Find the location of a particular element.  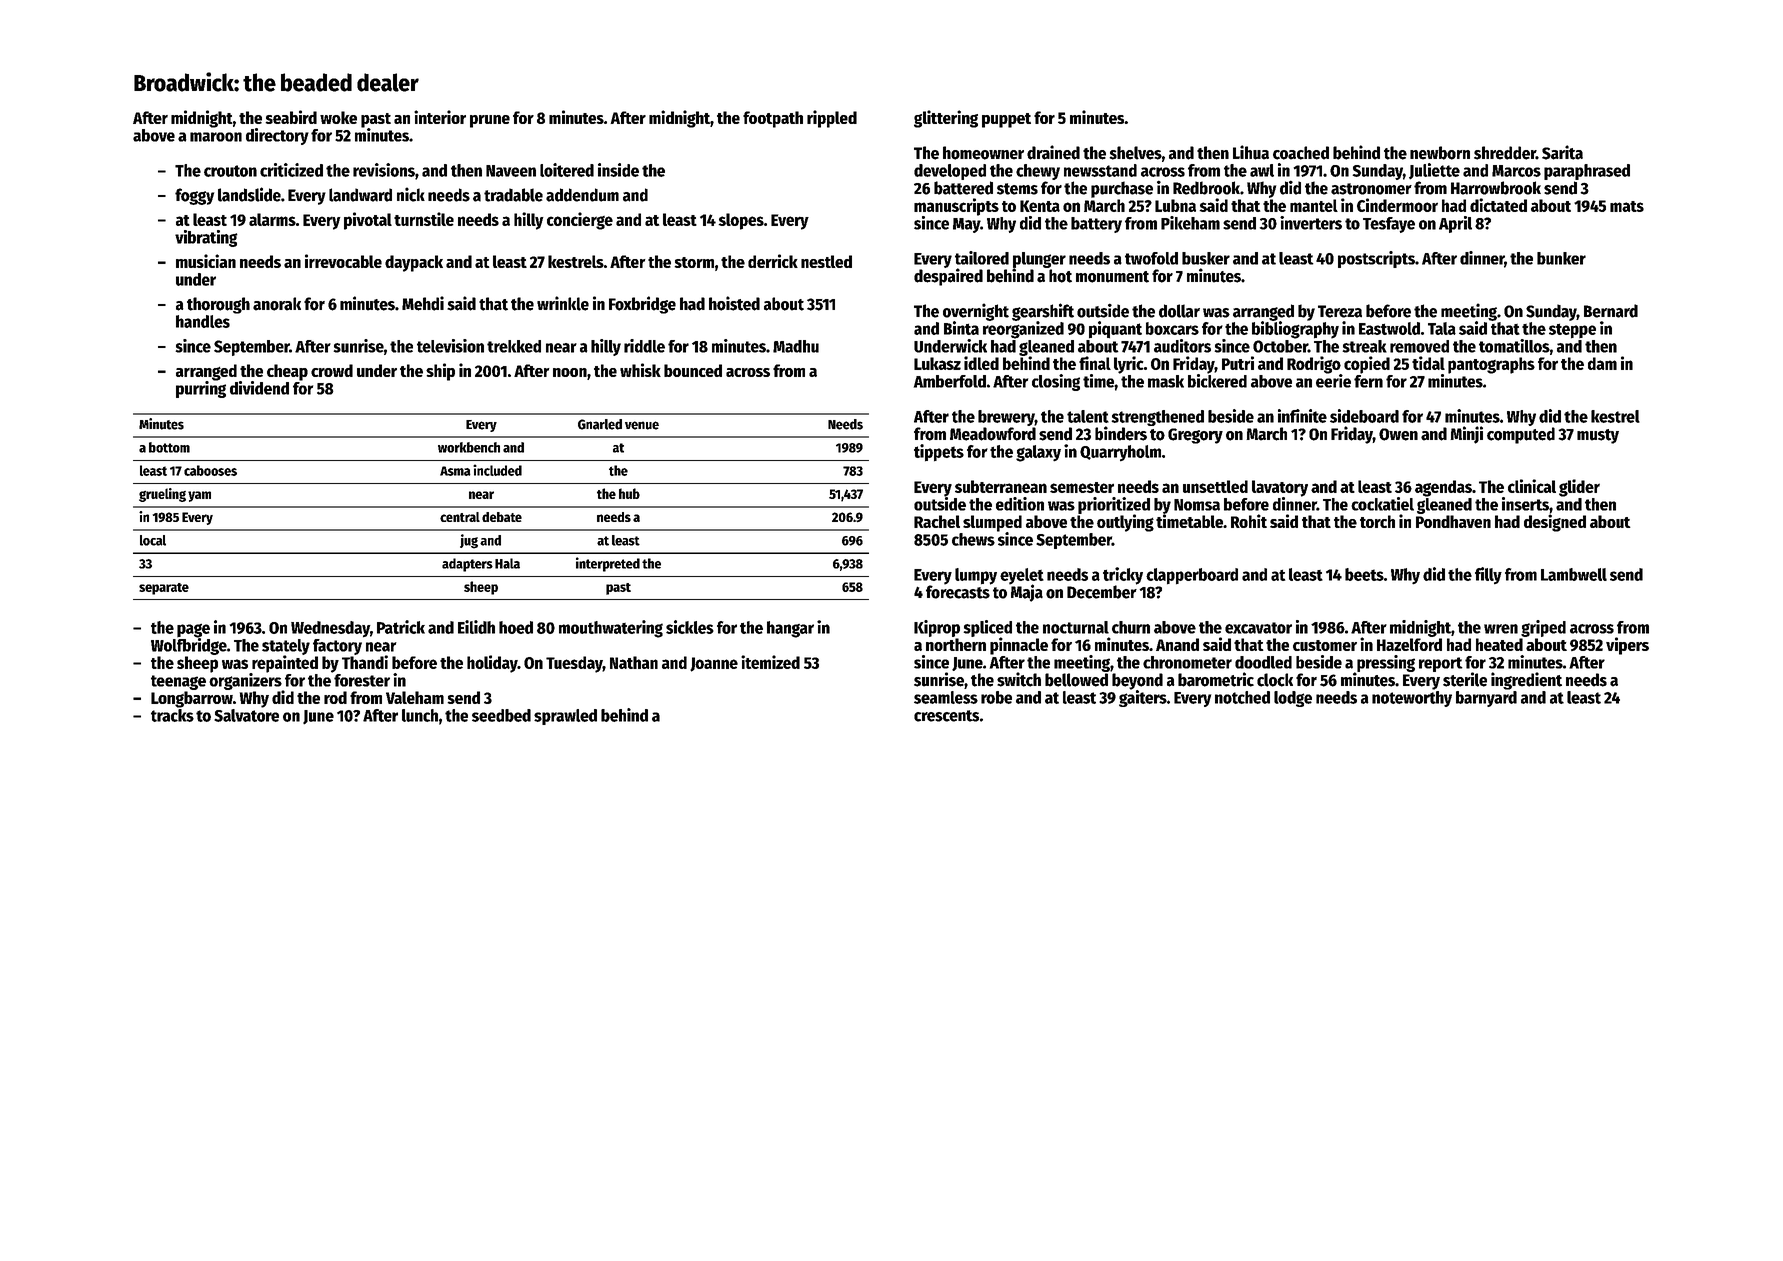

newborn is located at coordinates (1440, 153).
